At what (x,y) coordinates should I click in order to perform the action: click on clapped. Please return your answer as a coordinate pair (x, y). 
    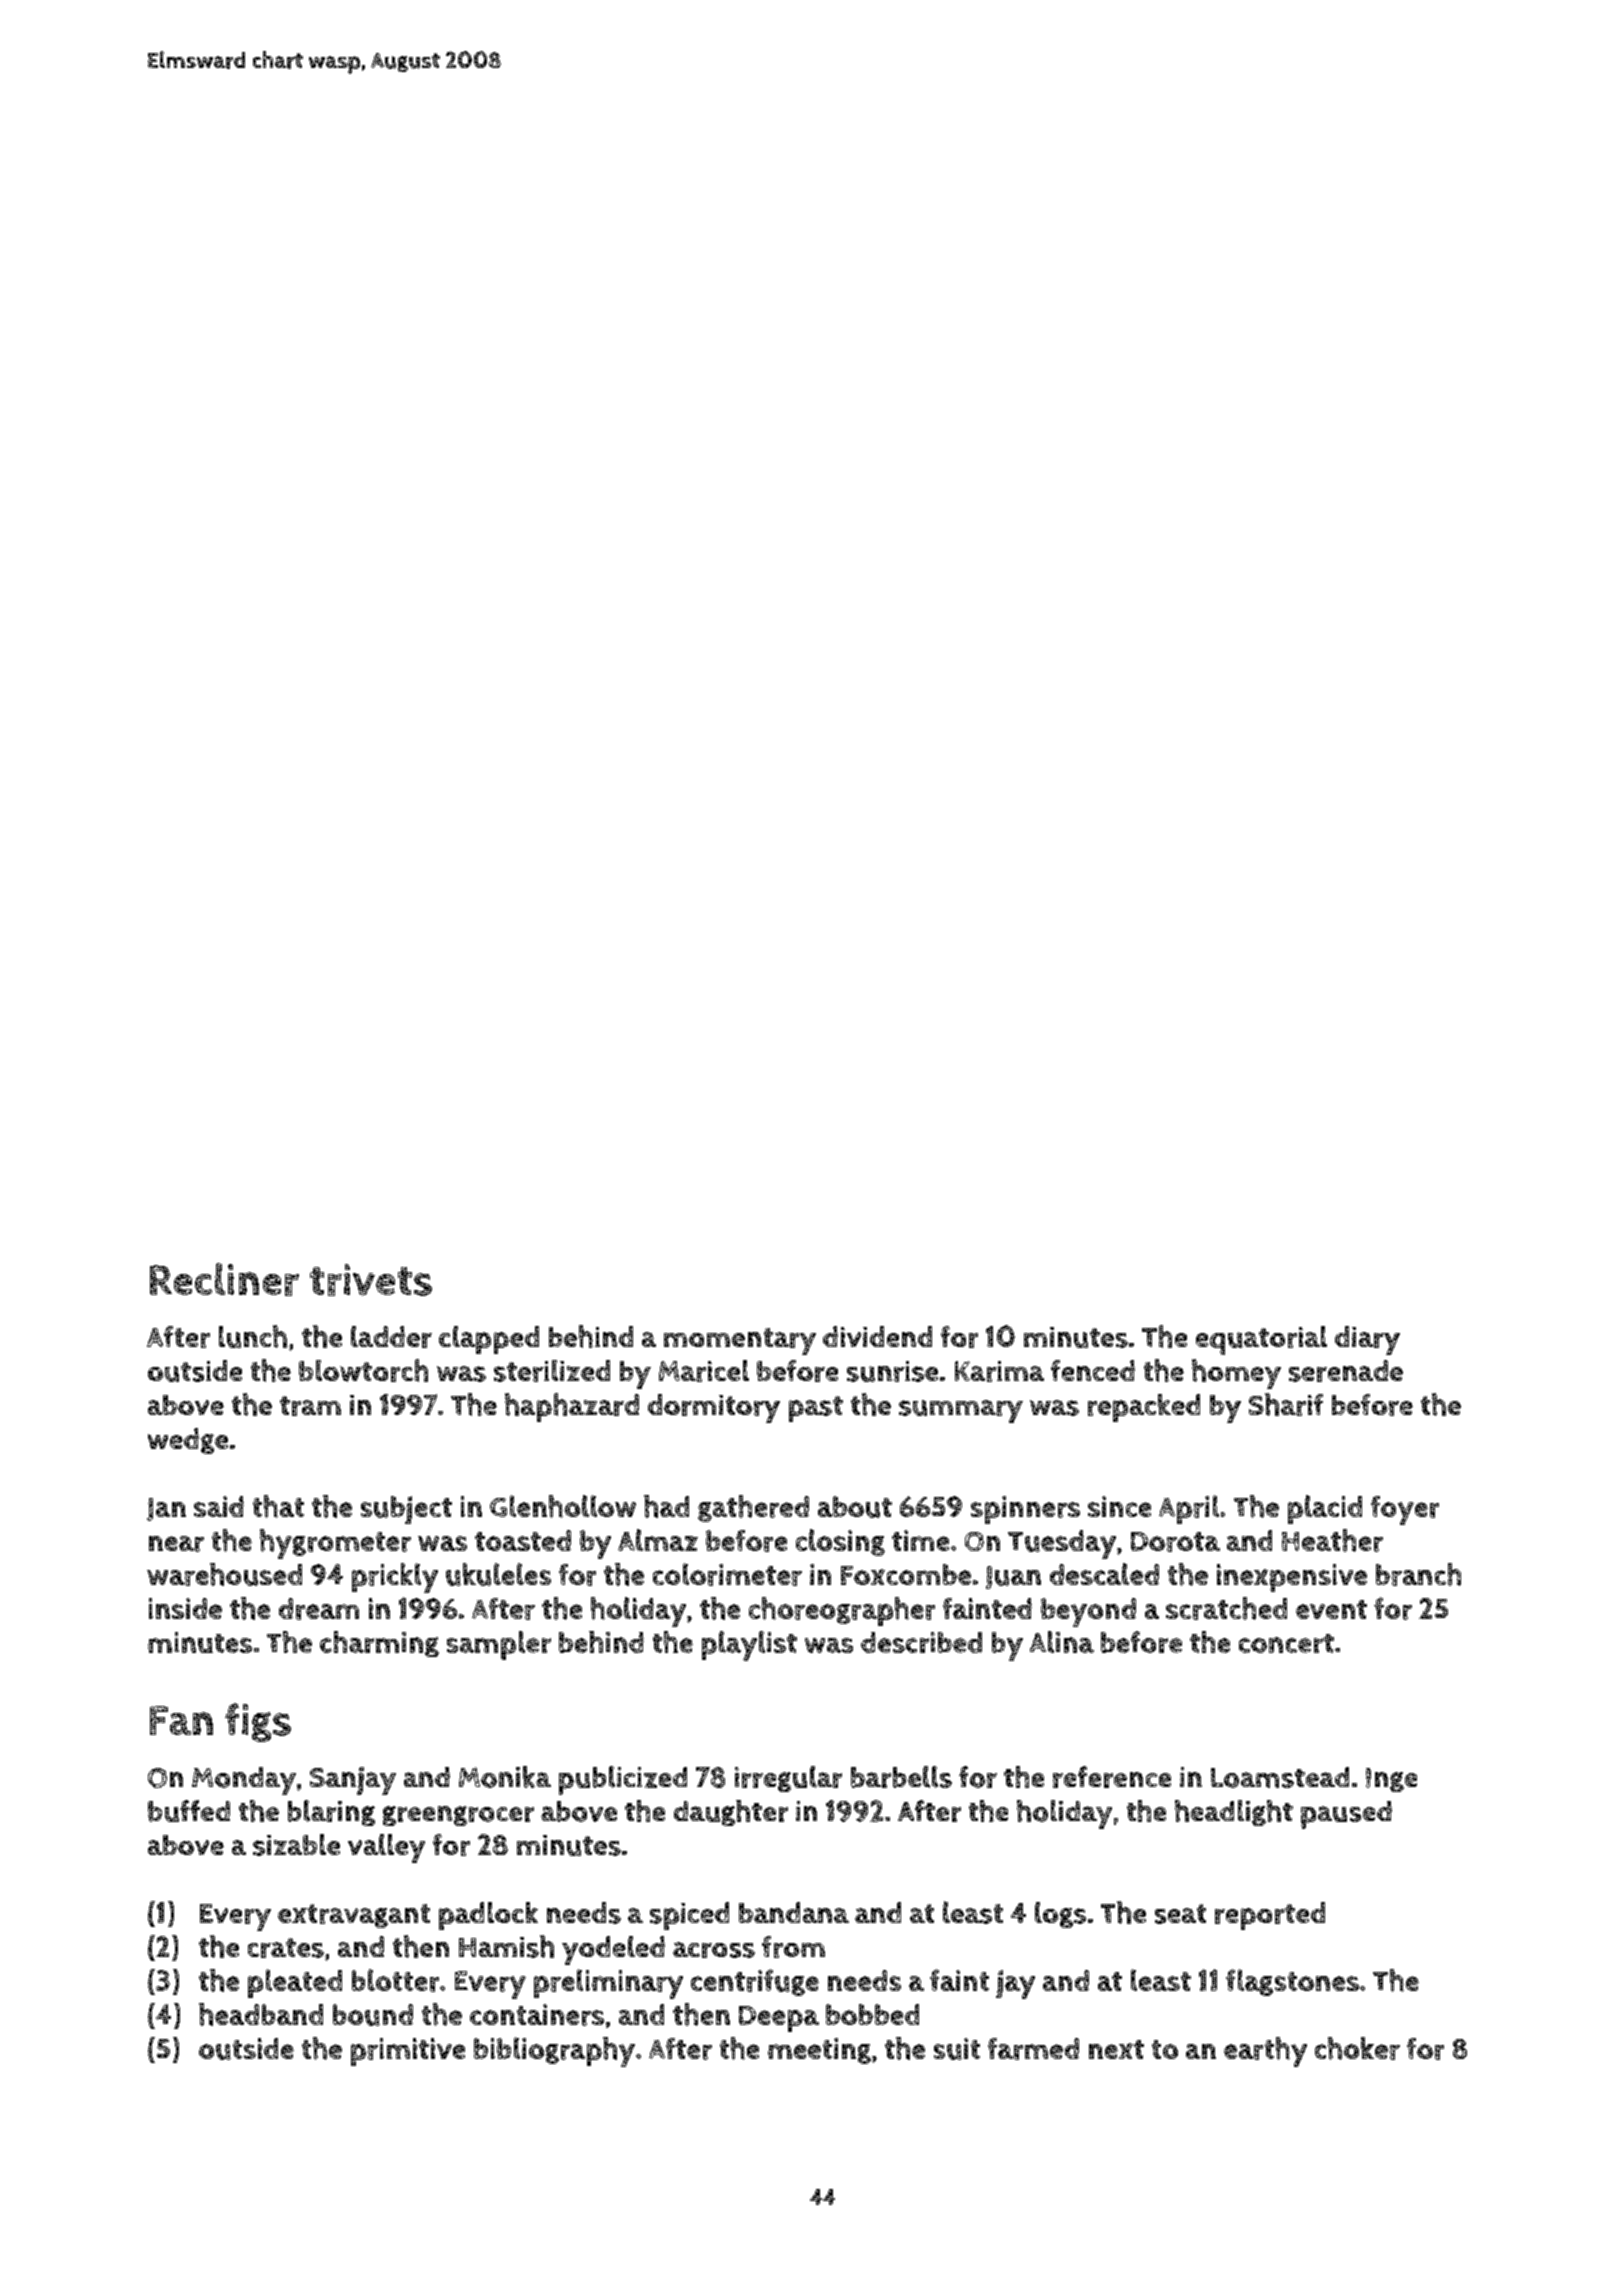
    Looking at the image, I should click on (489, 1340).
